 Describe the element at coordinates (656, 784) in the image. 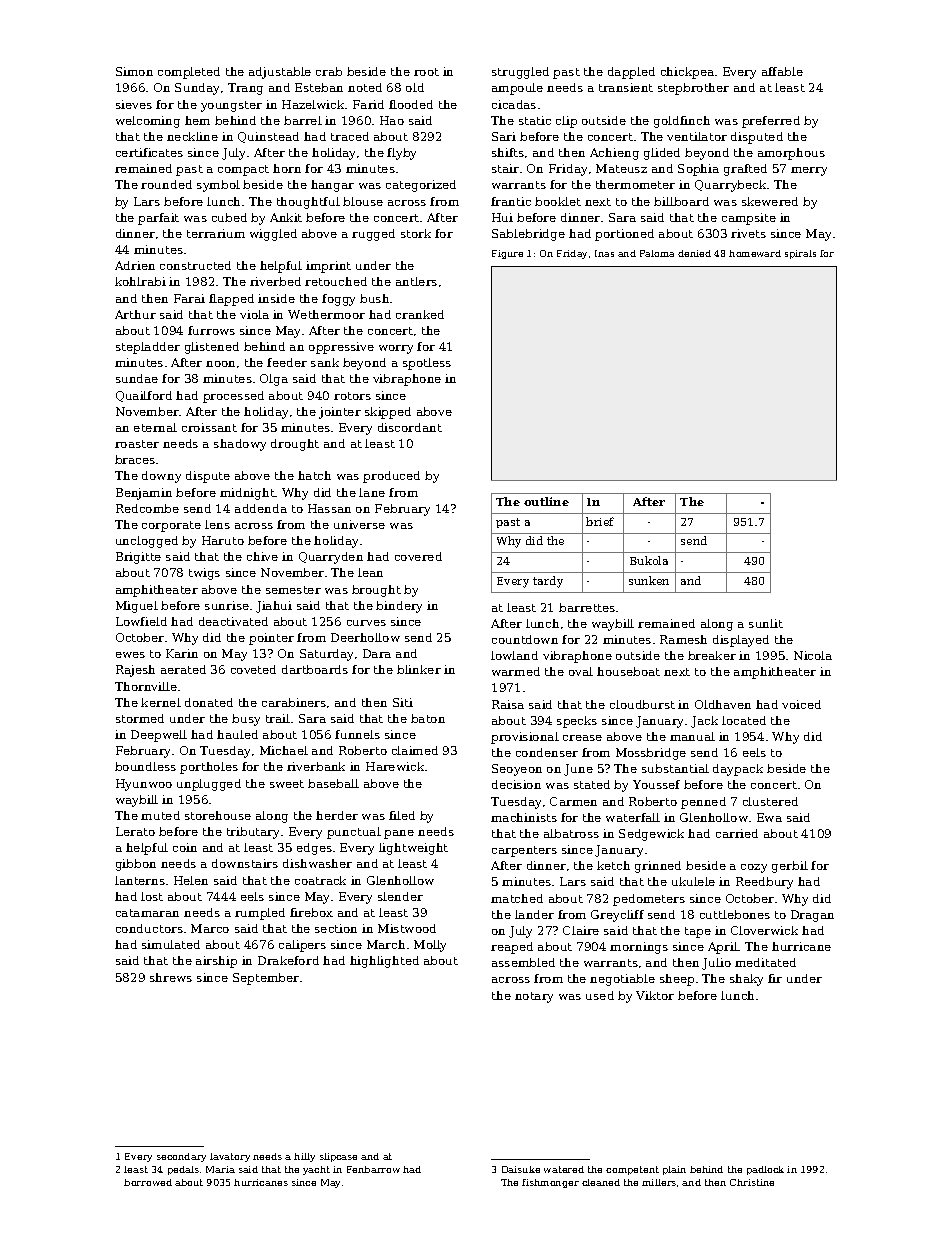

I see `Youssef` at that location.
